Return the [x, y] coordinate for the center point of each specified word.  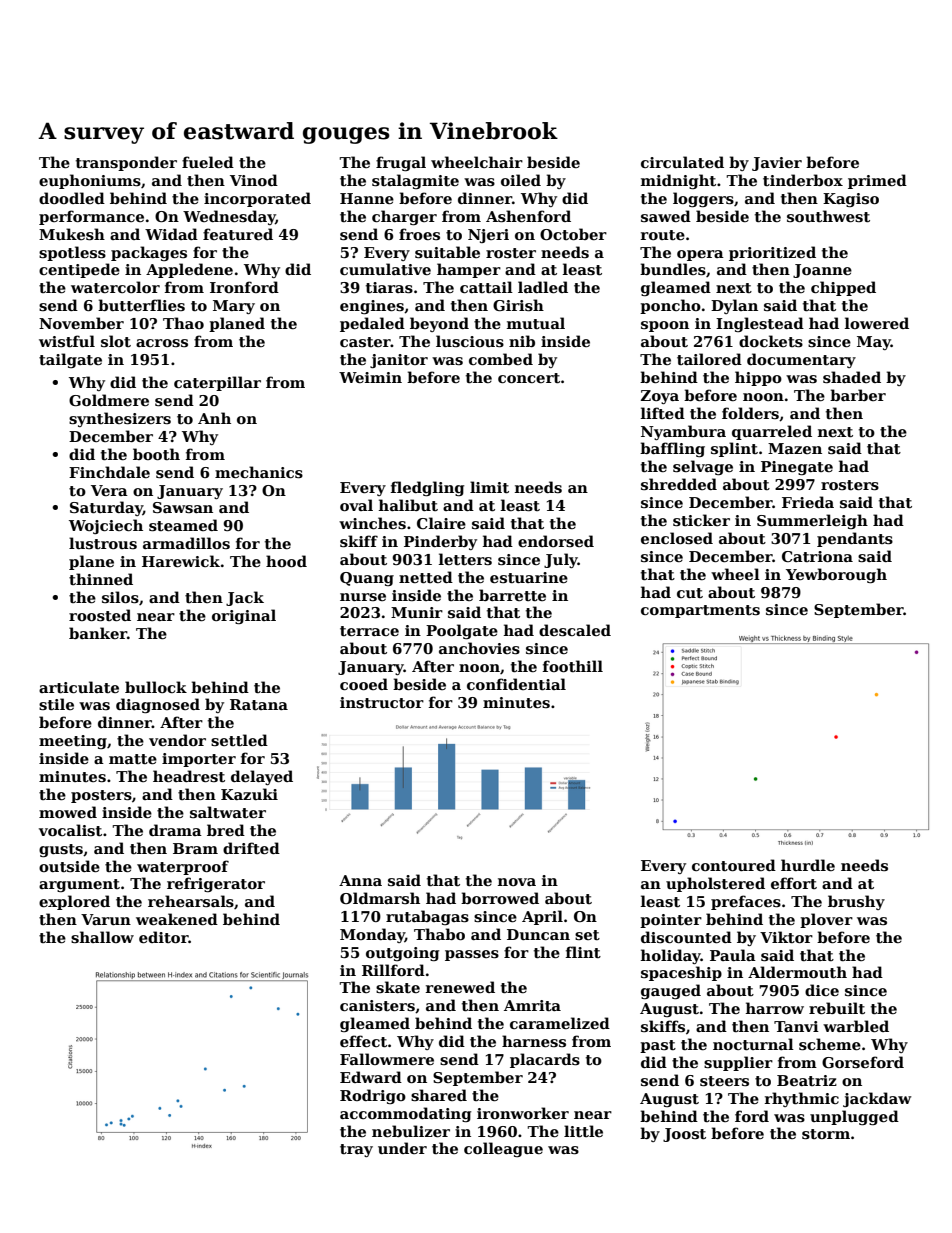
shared [439, 1095]
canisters [377, 1005]
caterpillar [217, 383]
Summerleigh [812, 521]
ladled [543, 287]
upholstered [715, 884]
